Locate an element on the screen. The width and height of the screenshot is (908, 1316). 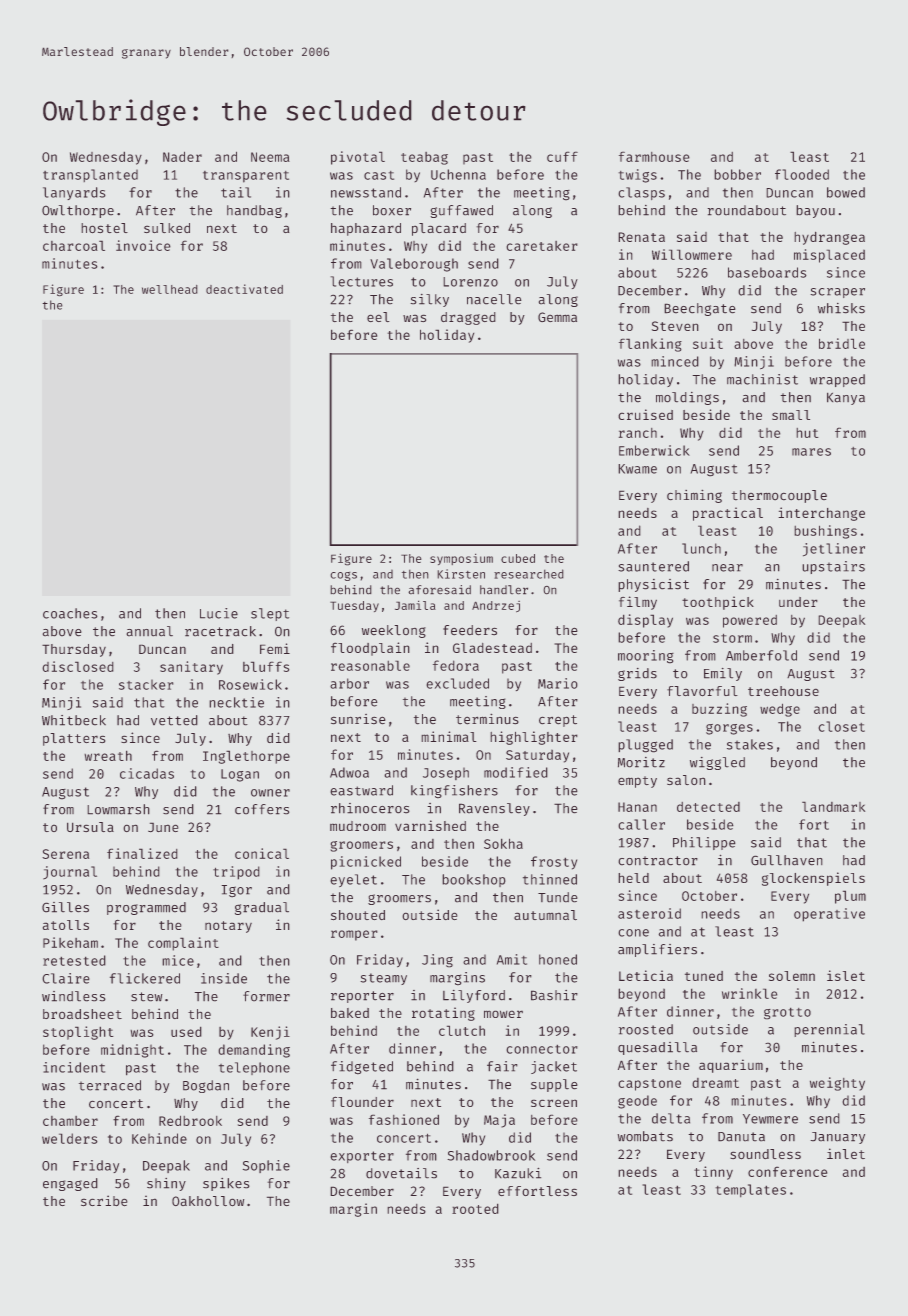
pivotal is located at coordinates (358, 158).
